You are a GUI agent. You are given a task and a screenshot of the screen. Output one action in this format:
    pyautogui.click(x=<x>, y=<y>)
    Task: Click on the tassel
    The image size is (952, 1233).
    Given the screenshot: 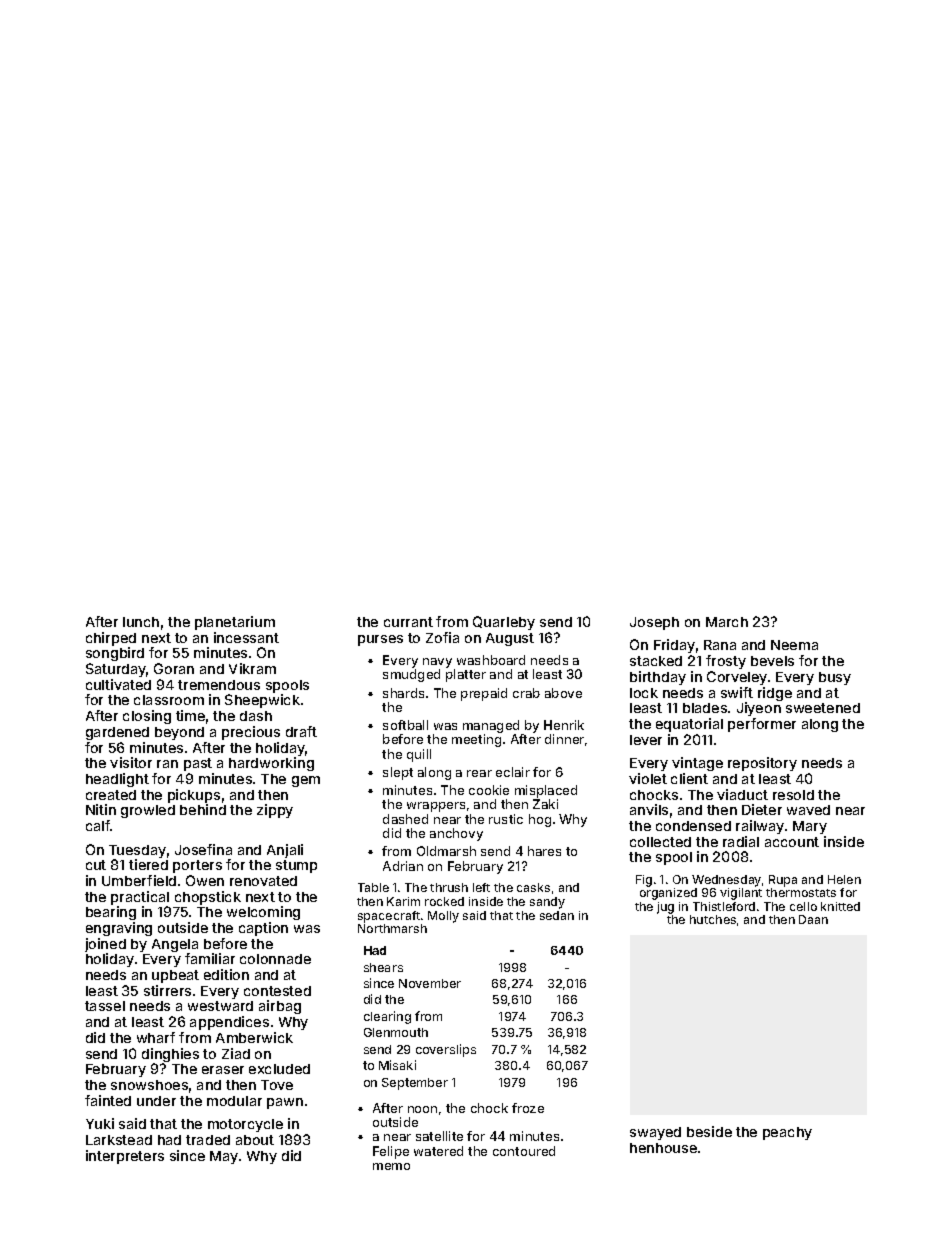 What is the action you would take?
    pyautogui.click(x=105, y=1006)
